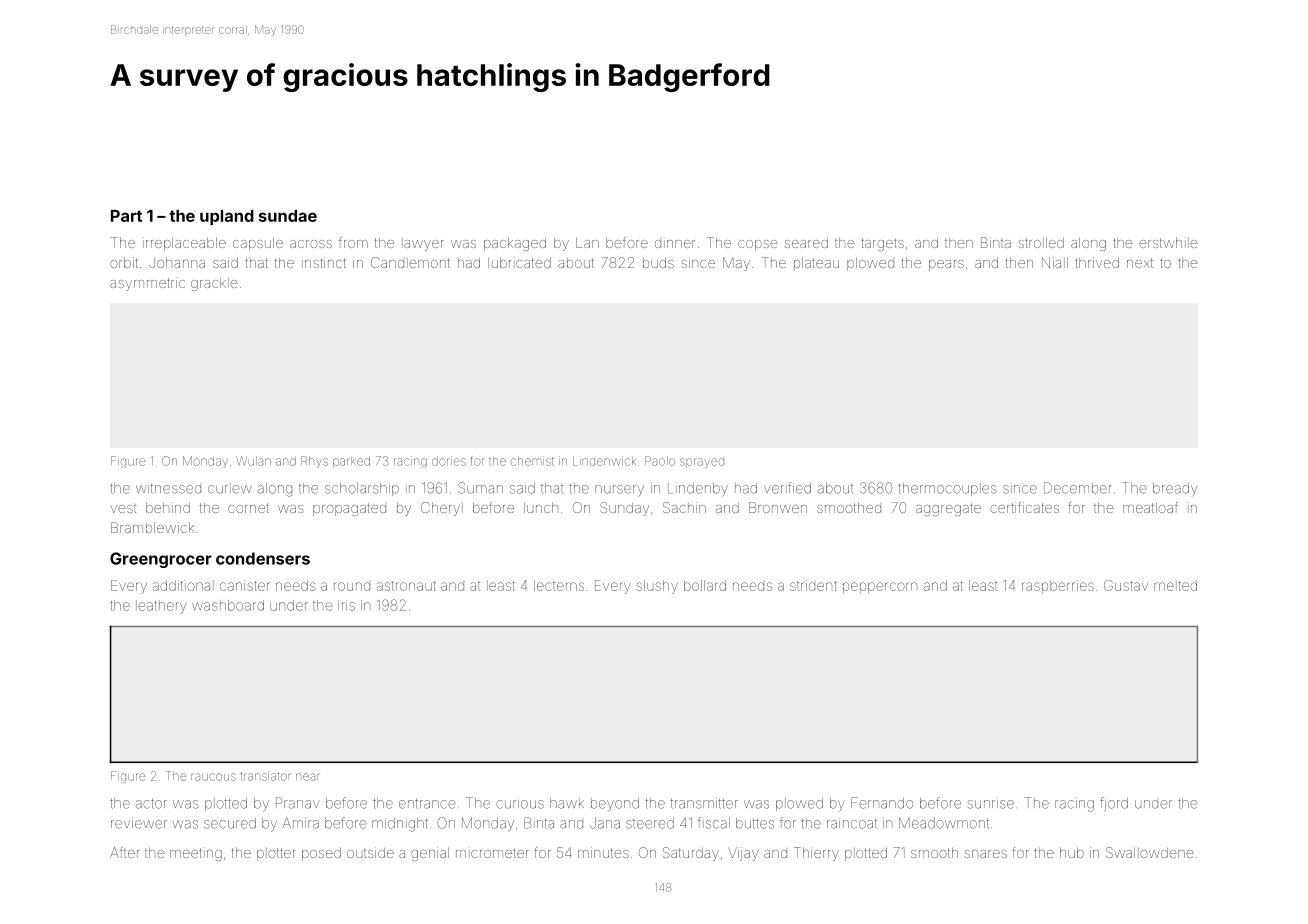 The image size is (1308, 924). I want to click on erstwhile, so click(1168, 242).
